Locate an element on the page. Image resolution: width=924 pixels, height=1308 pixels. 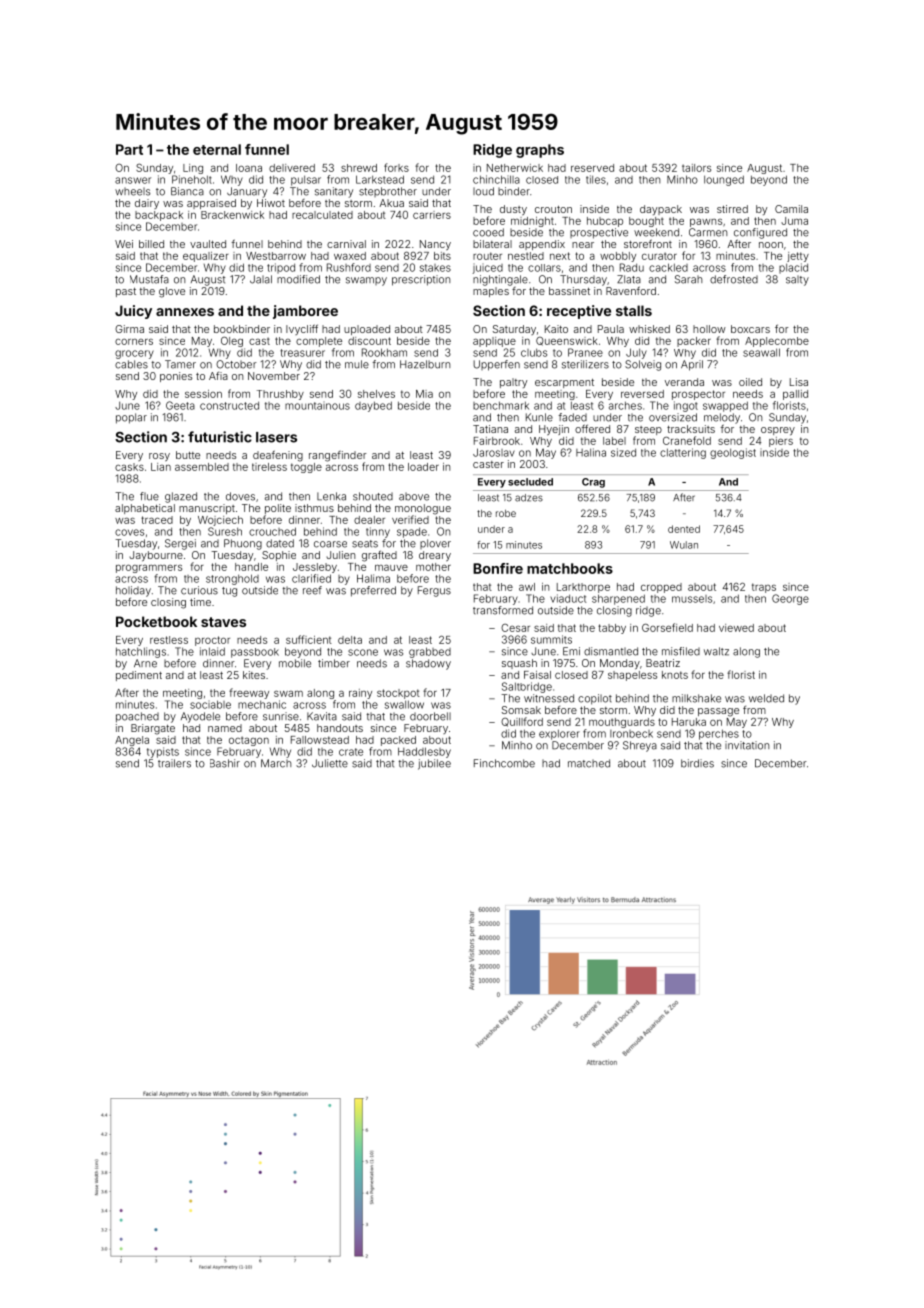
mule is located at coordinates (357, 364).
